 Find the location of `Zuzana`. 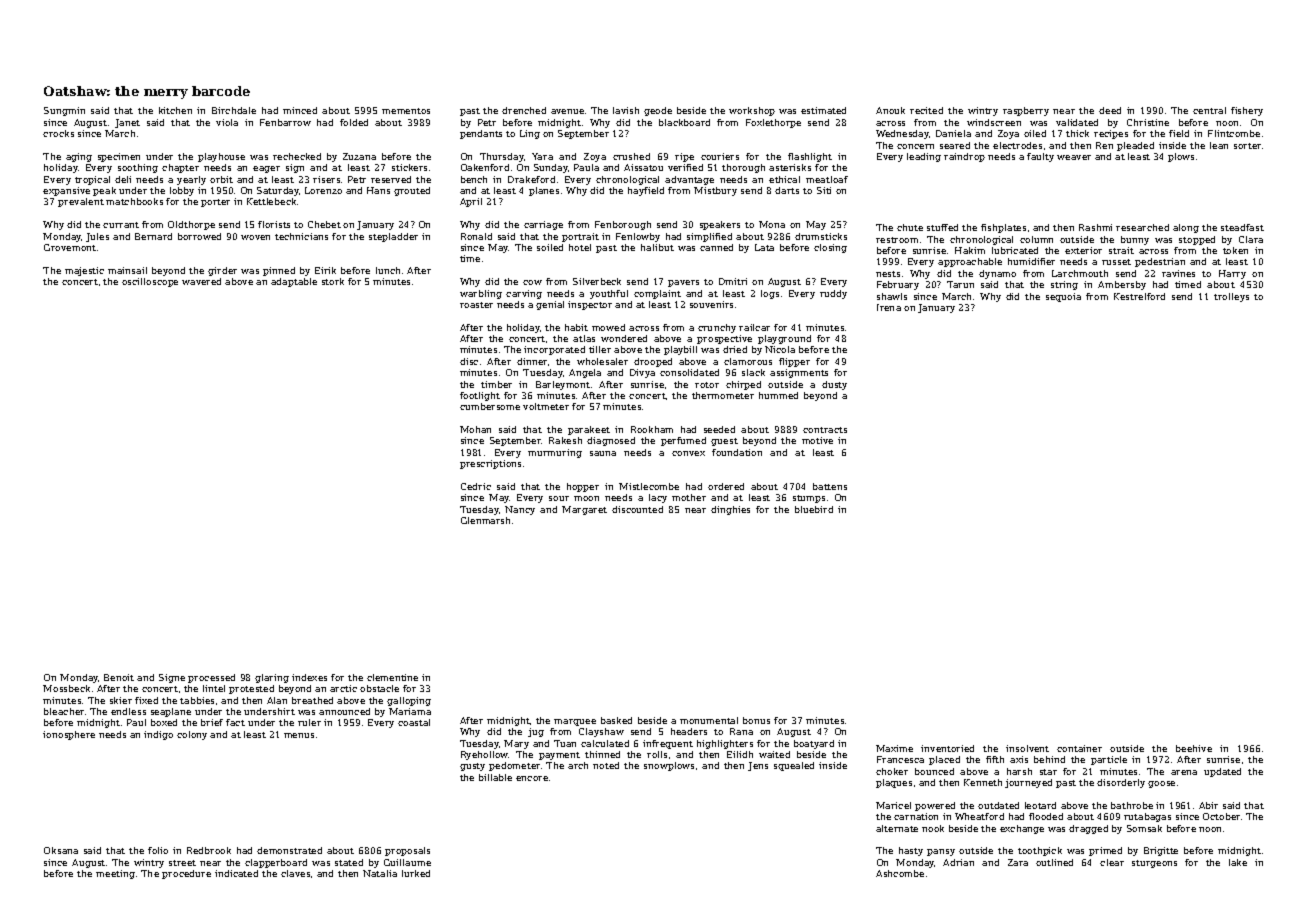

Zuzana is located at coordinates (359, 156).
